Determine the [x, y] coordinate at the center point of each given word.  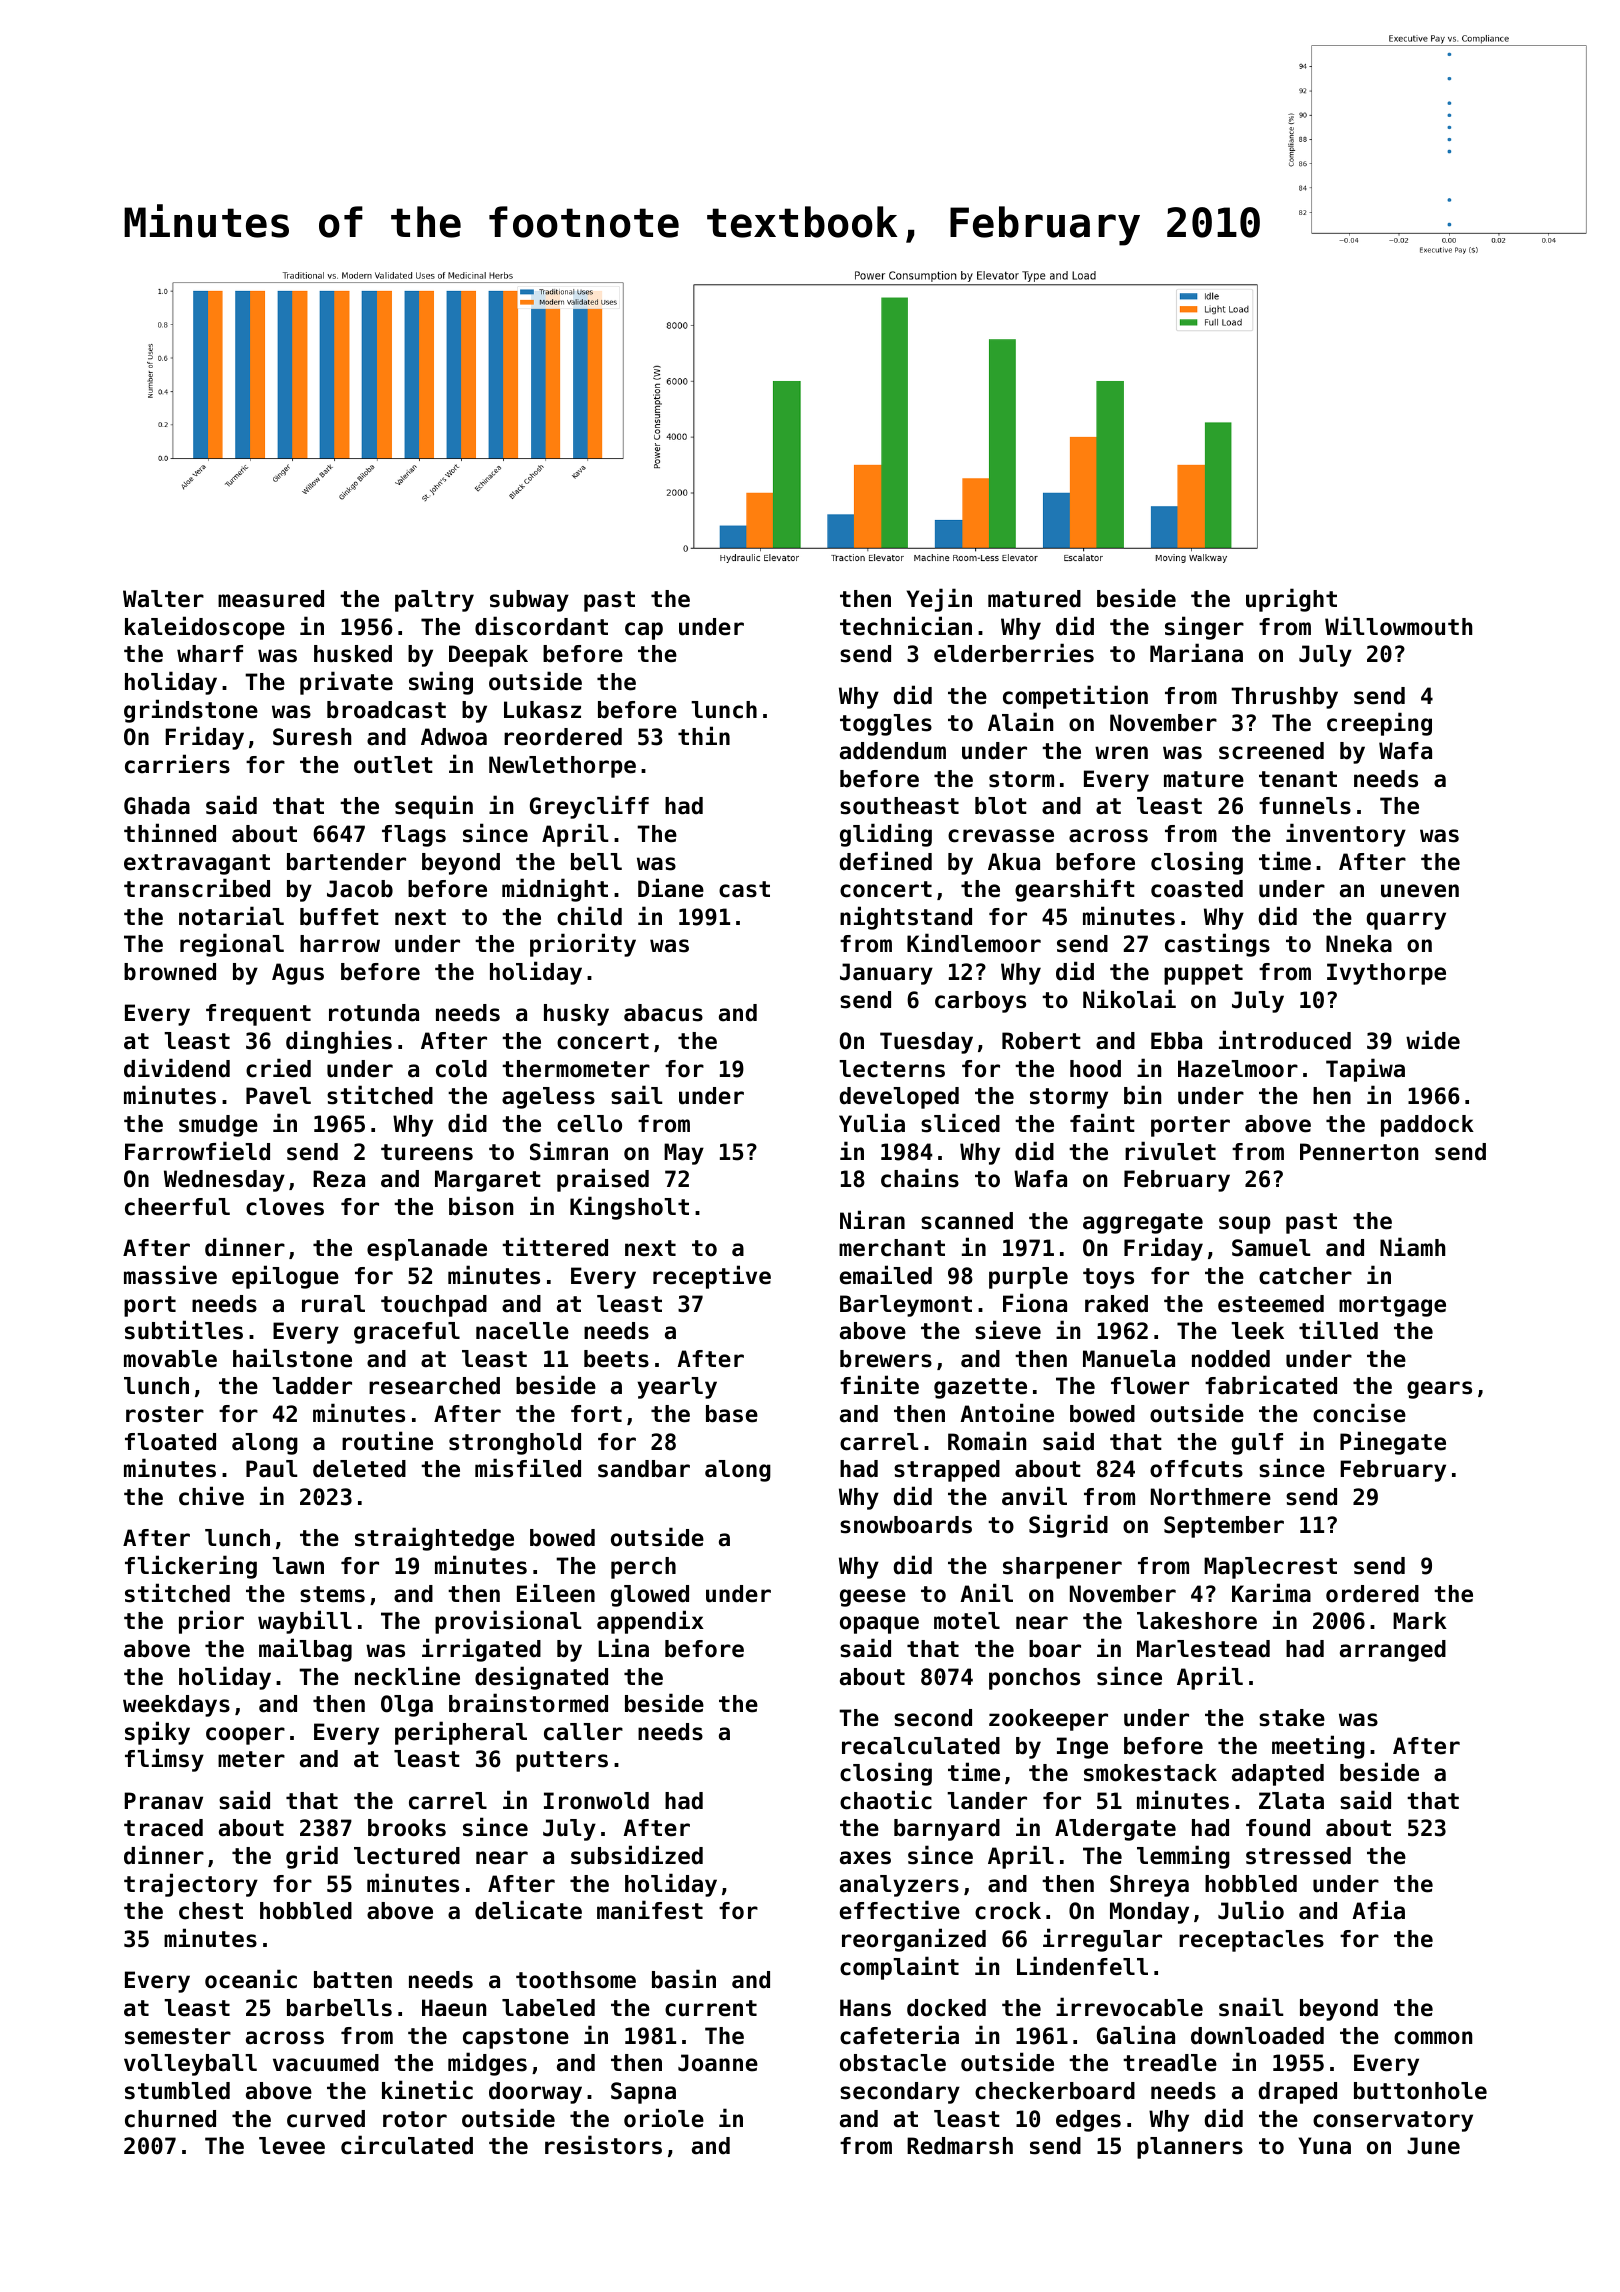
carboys [980, 1002]
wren [1121, 753]
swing [441, 683]
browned [170, 972]
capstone [516, 2038]
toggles [886, 725]
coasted [1197, 889]
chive [211, 1496]
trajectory [191, 1885]
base [732, 1414]
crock [1008, 1911]
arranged [1393, 1651]
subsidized [637, 1855]
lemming [1183, 1857]
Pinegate [1393, 1443]
